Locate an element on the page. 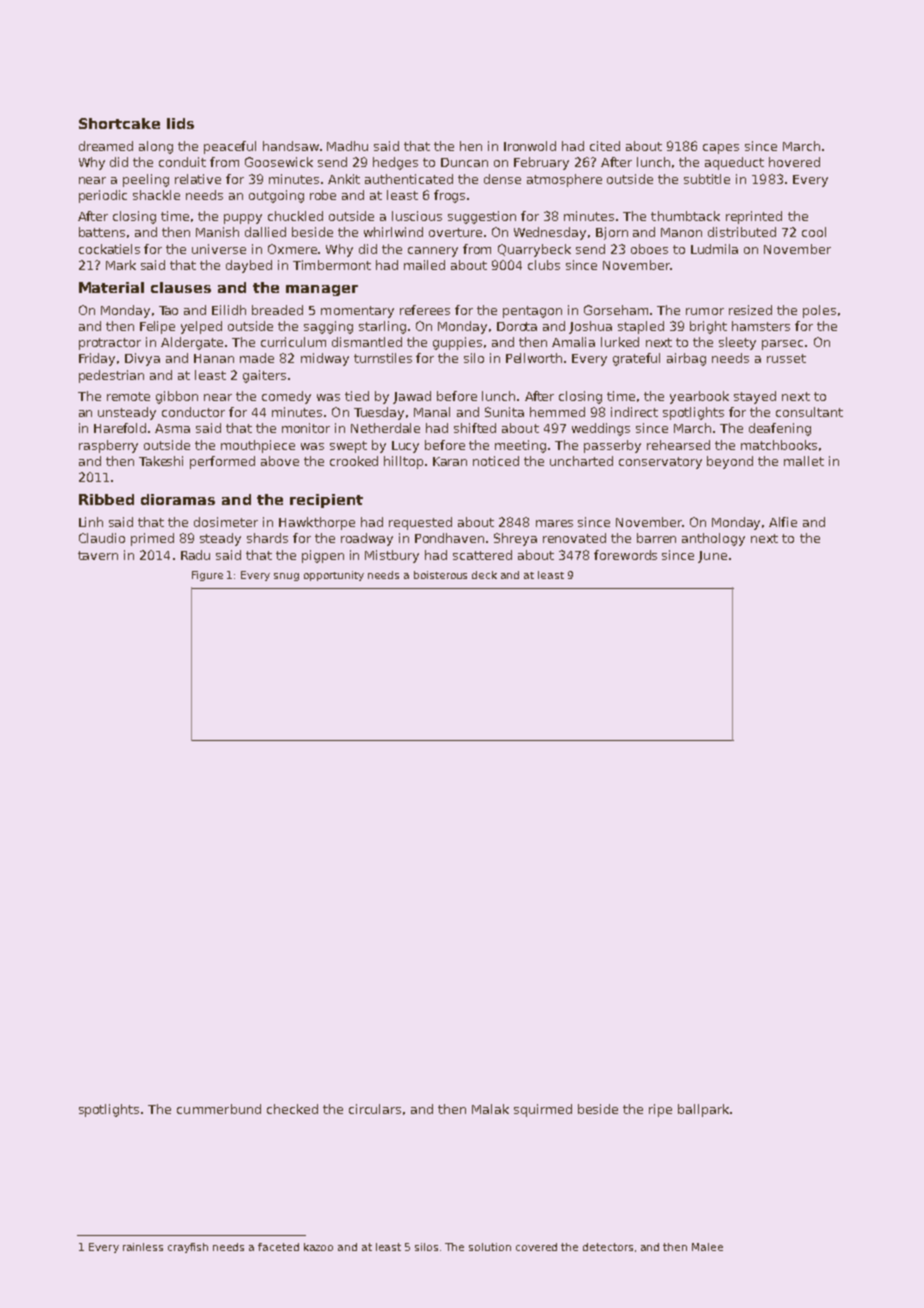  Malee is located at coordinates (707, 1247).
